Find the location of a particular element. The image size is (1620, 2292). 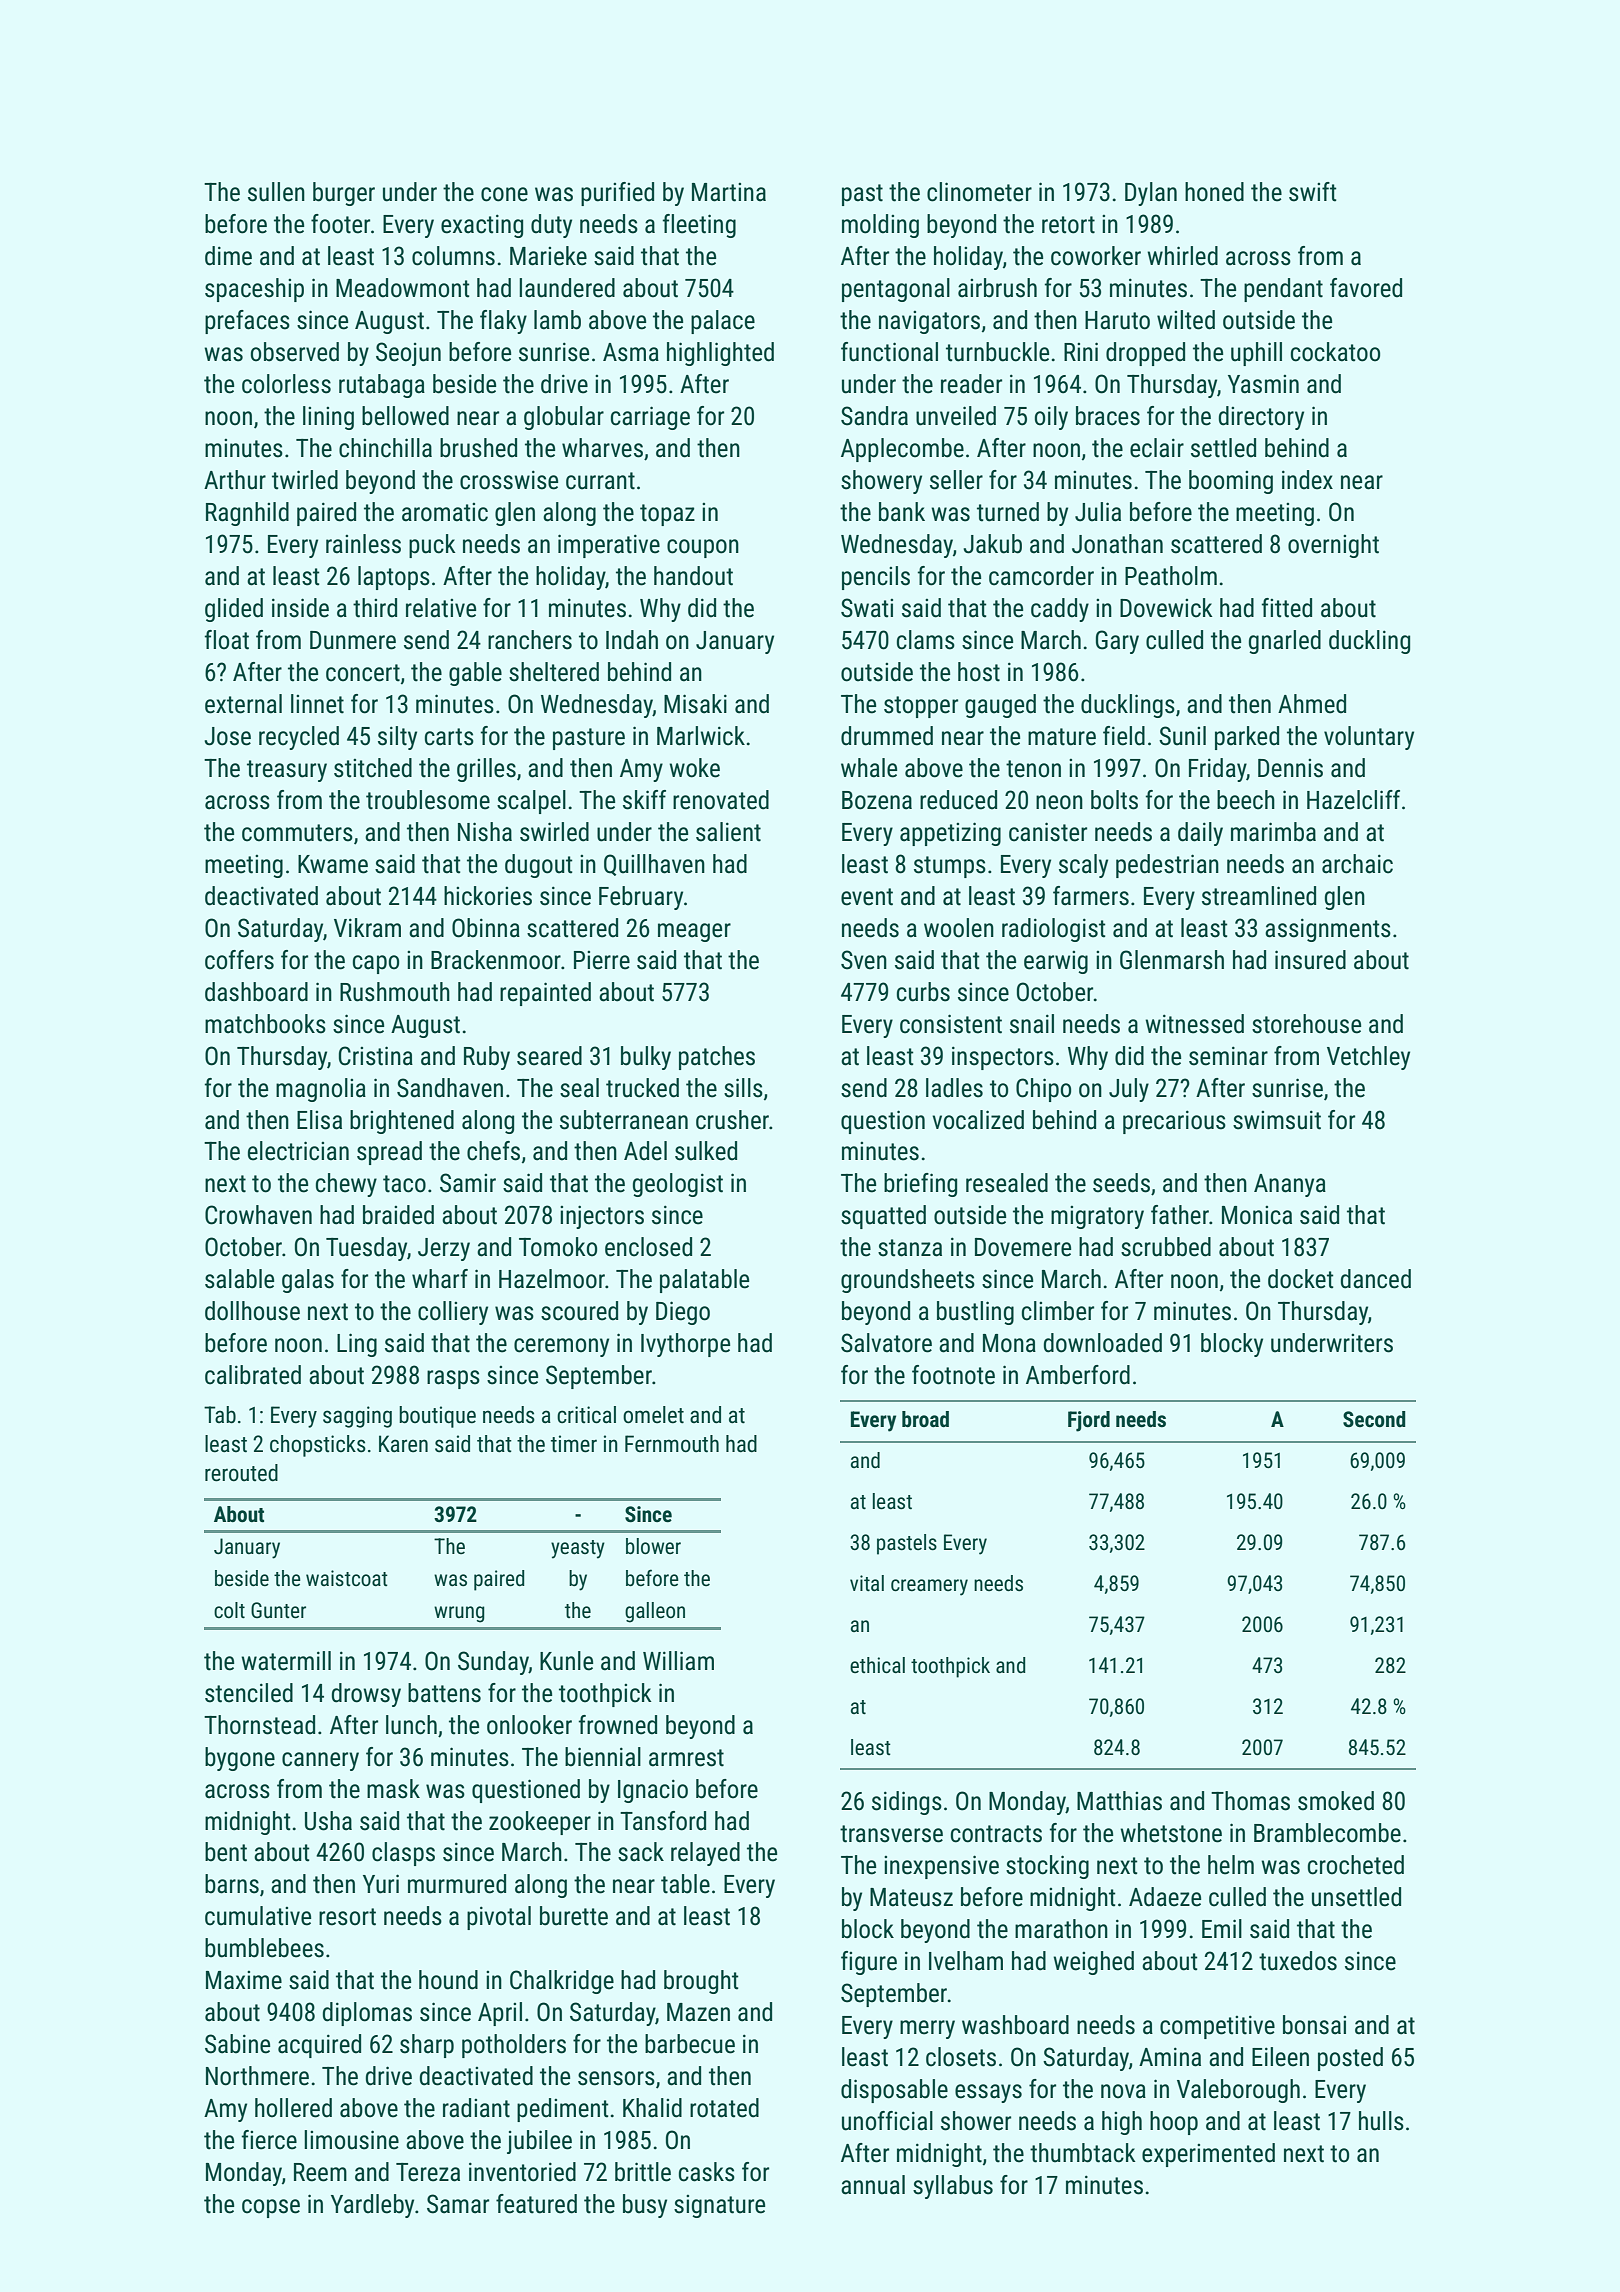

sidings is located at coordinates (907, 1803).
